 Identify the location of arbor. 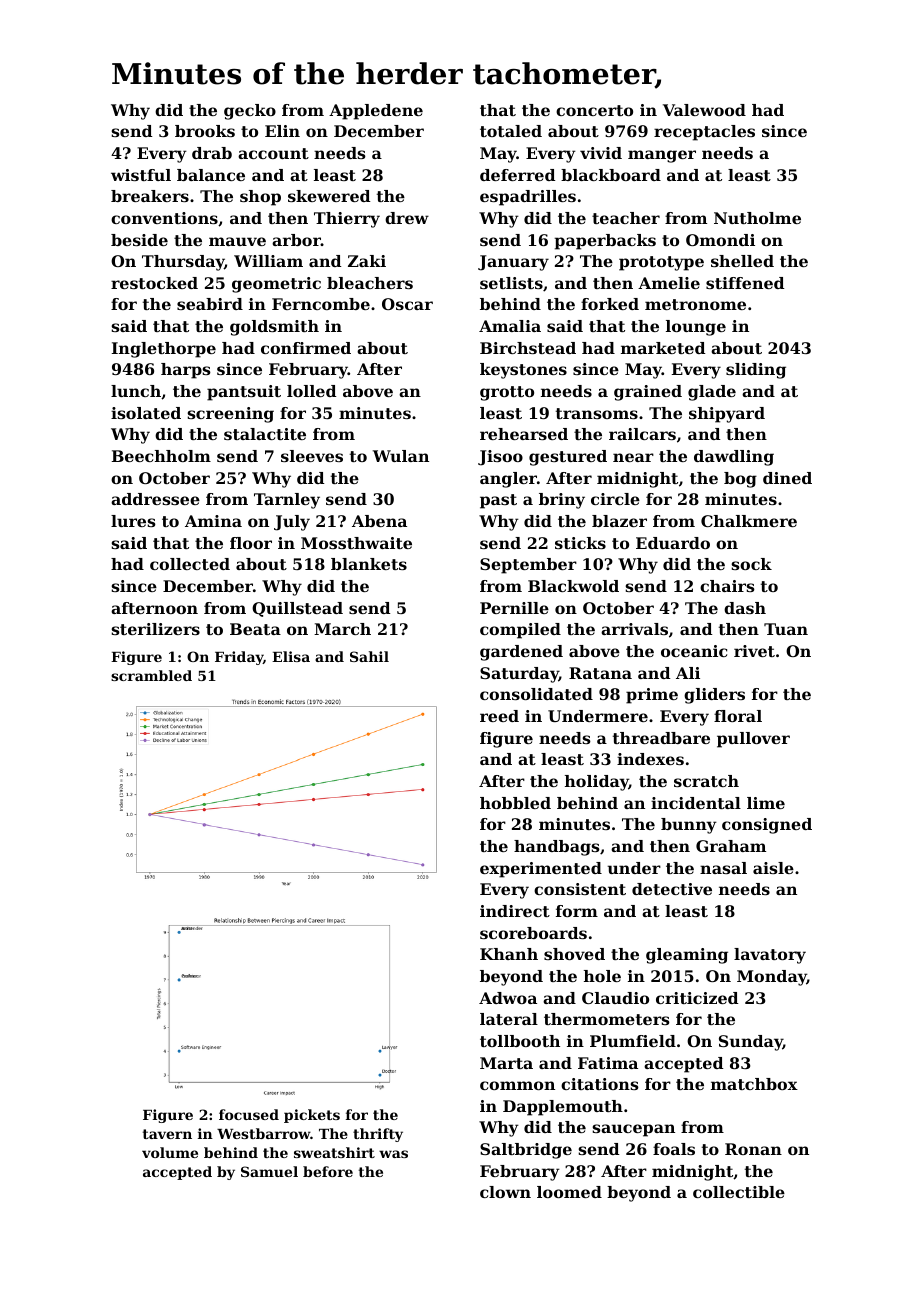
(296, 240).
